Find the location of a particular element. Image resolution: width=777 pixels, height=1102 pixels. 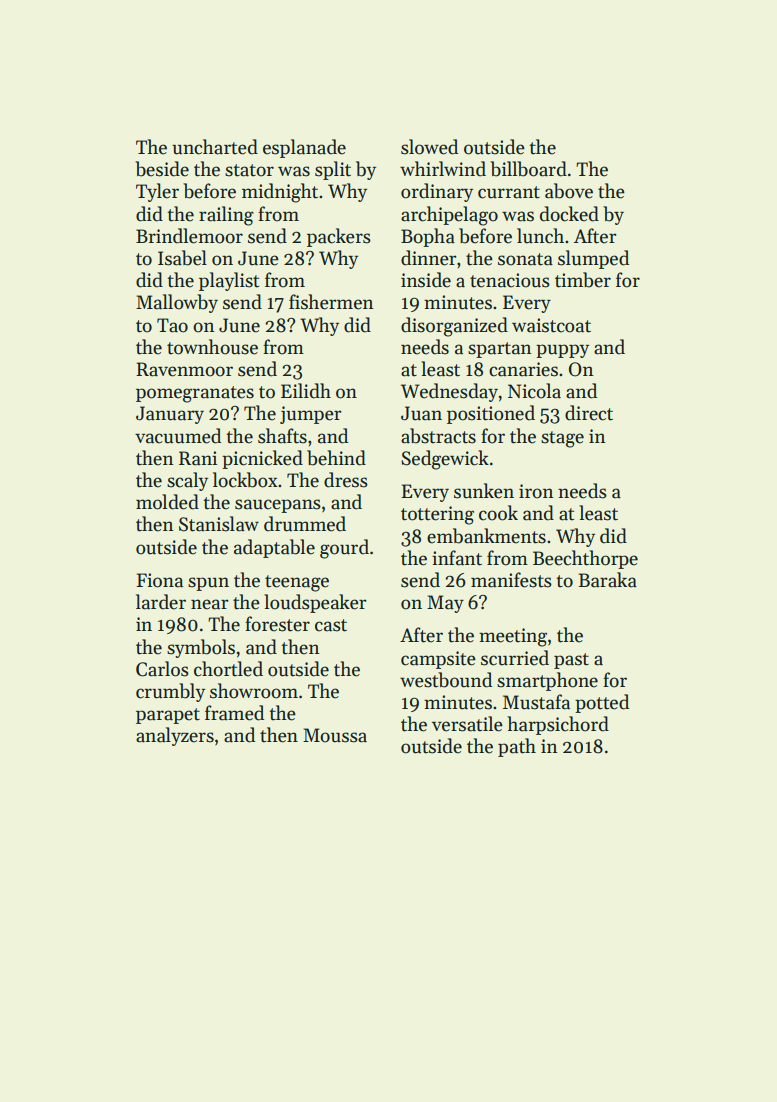

split is located at coordinates (333, 170).
